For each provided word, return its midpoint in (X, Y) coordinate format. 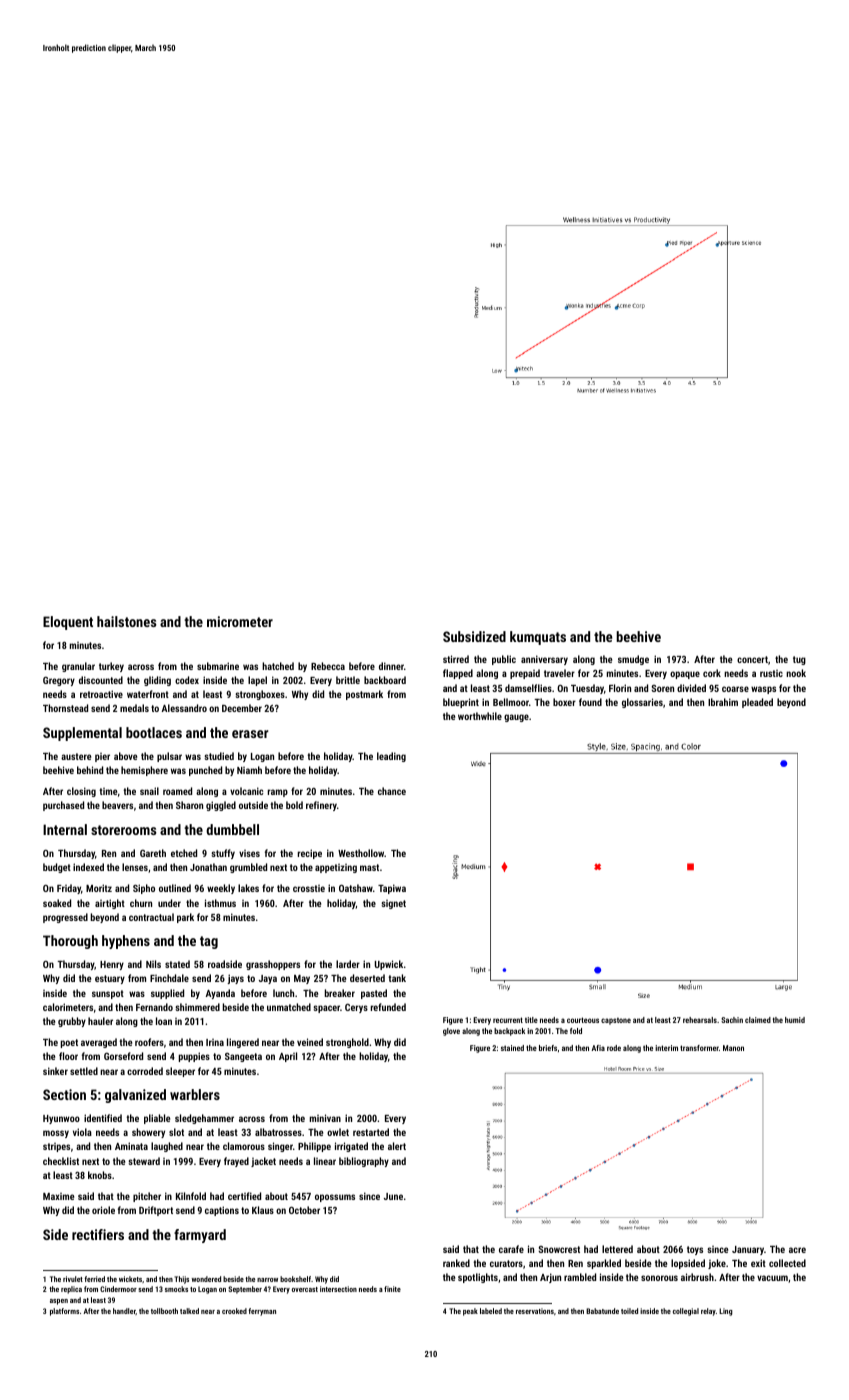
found (590, 702)
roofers (149, 1042)
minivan (325, 1118)
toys (695, 1250)
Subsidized (474, 636)
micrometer (240, 621)
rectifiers (98, 1234)
